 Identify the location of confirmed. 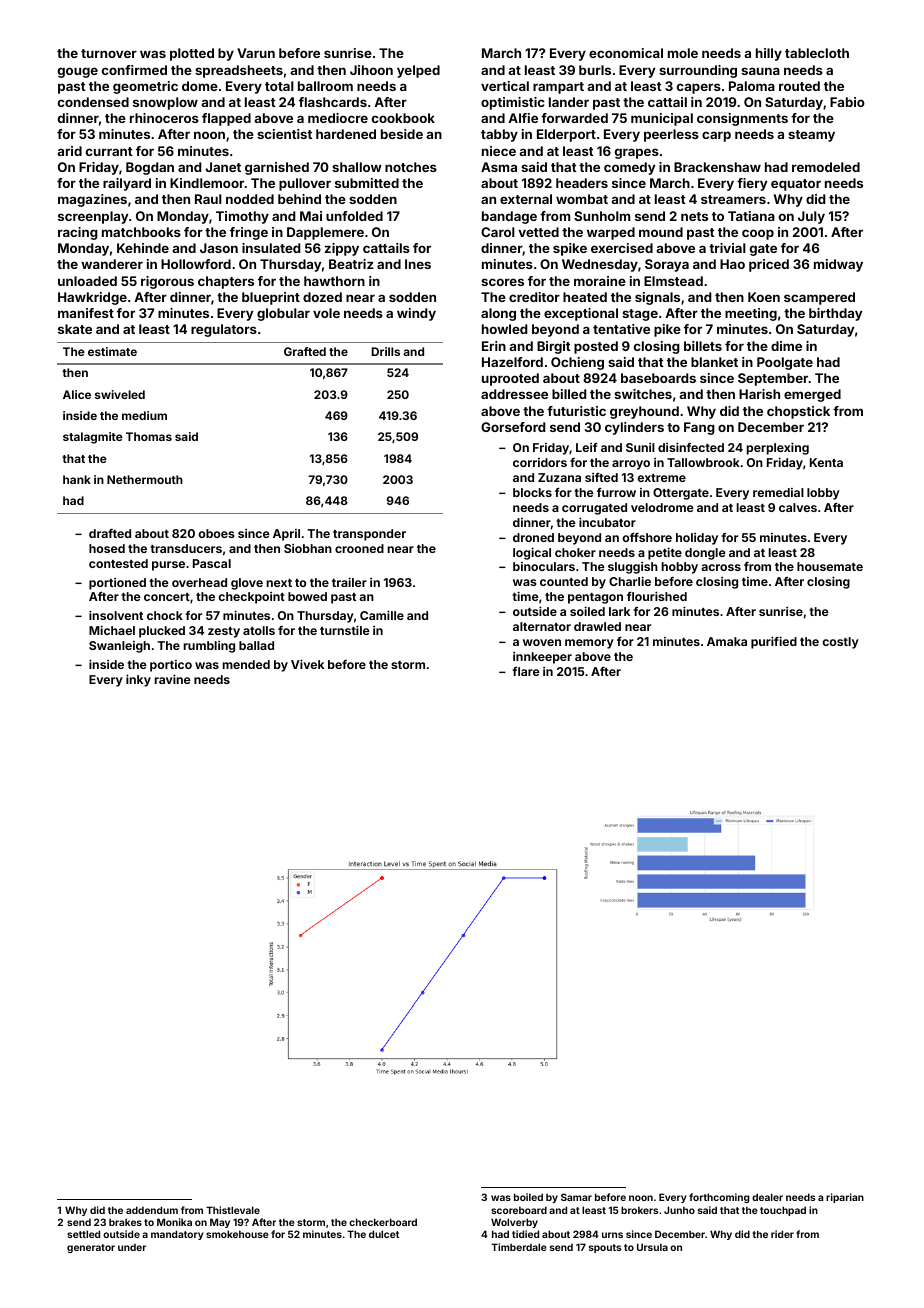
(134, 70).
